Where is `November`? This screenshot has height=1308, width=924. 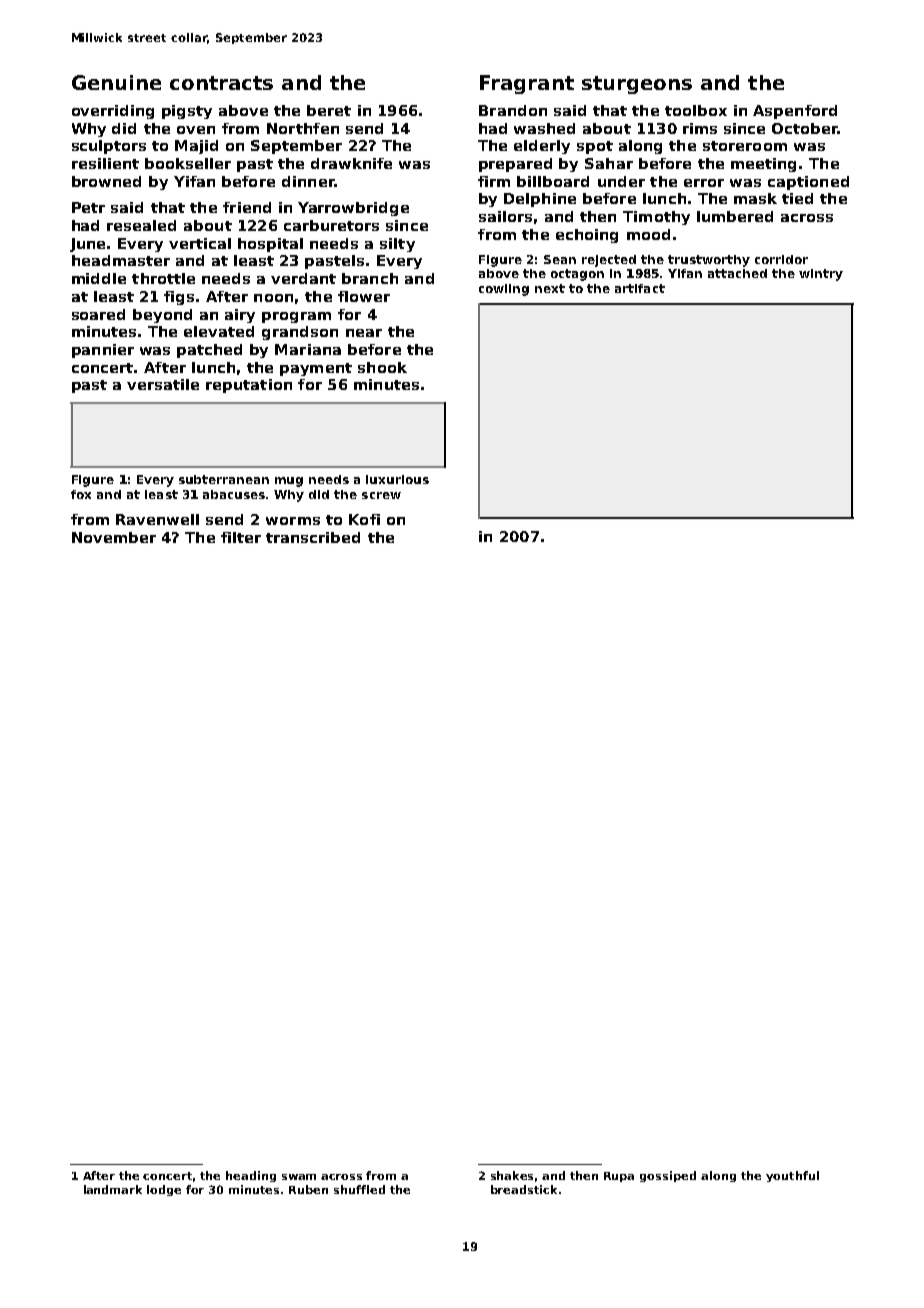 November is located at coordinates (114, 537).
